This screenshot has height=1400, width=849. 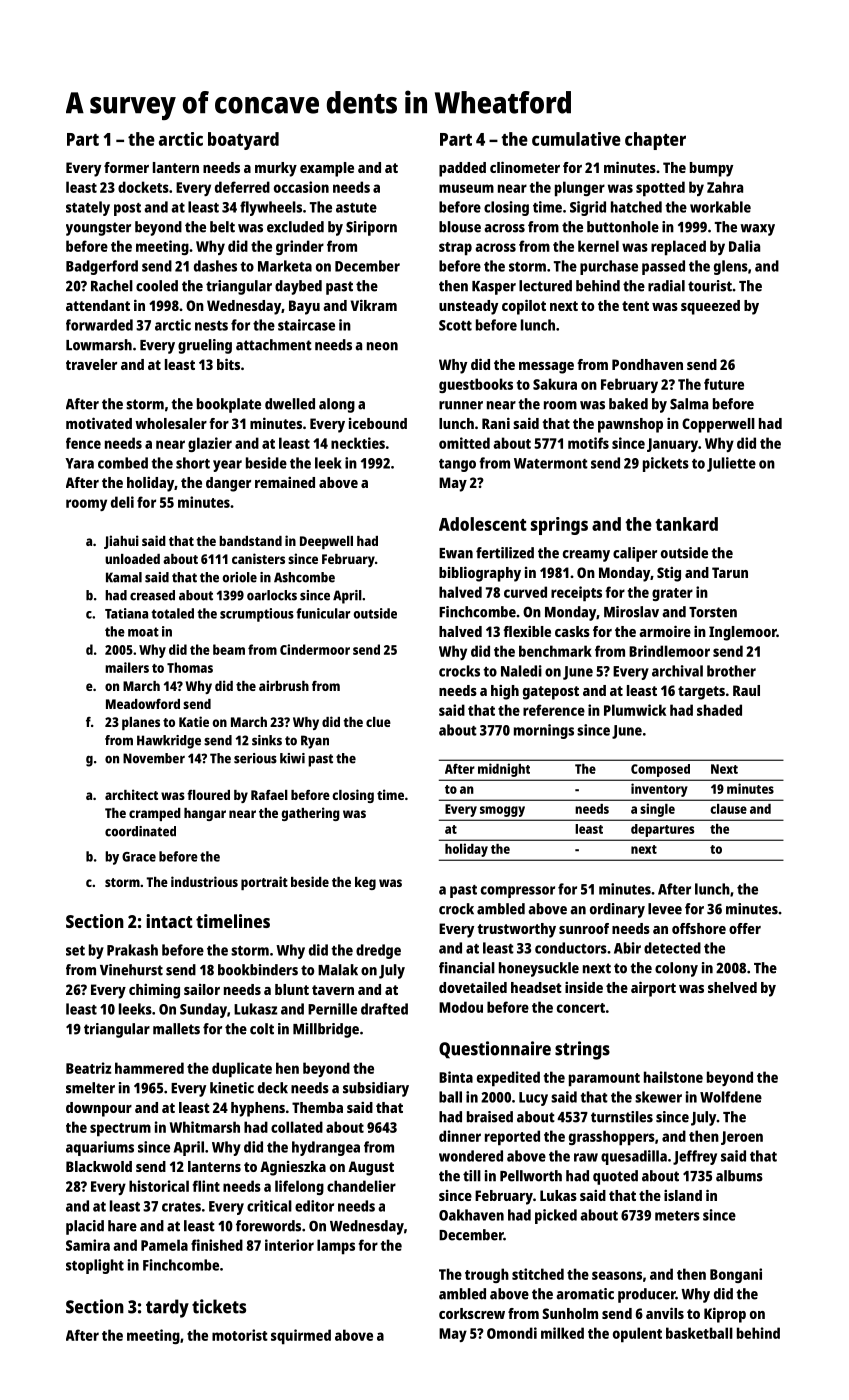 What do you see at coordinates (243, 141) in the screenshot?
I see `boatyard` at bounding box center [243, 141].
